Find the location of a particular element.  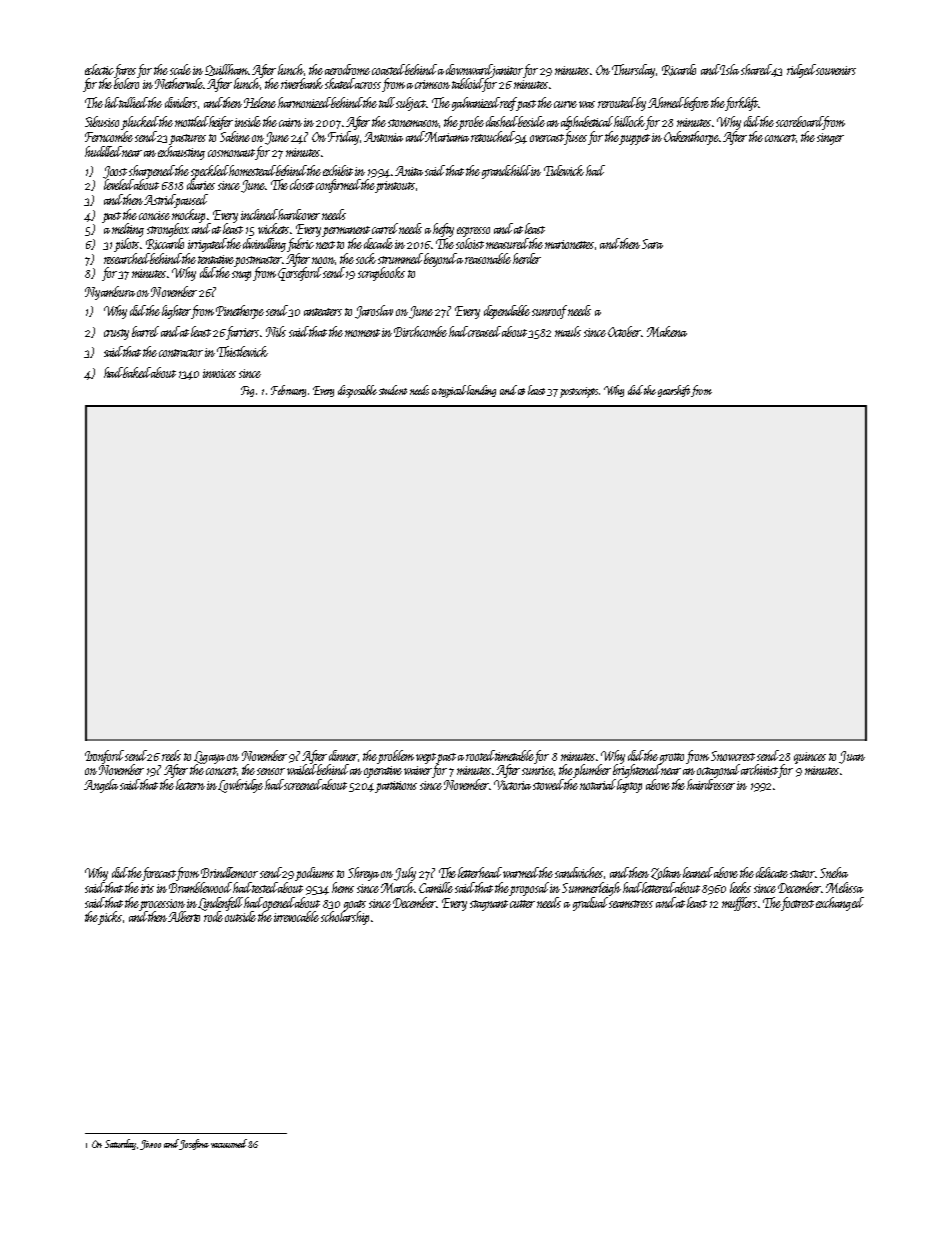

Juan is located at coordinates (852, 757).
